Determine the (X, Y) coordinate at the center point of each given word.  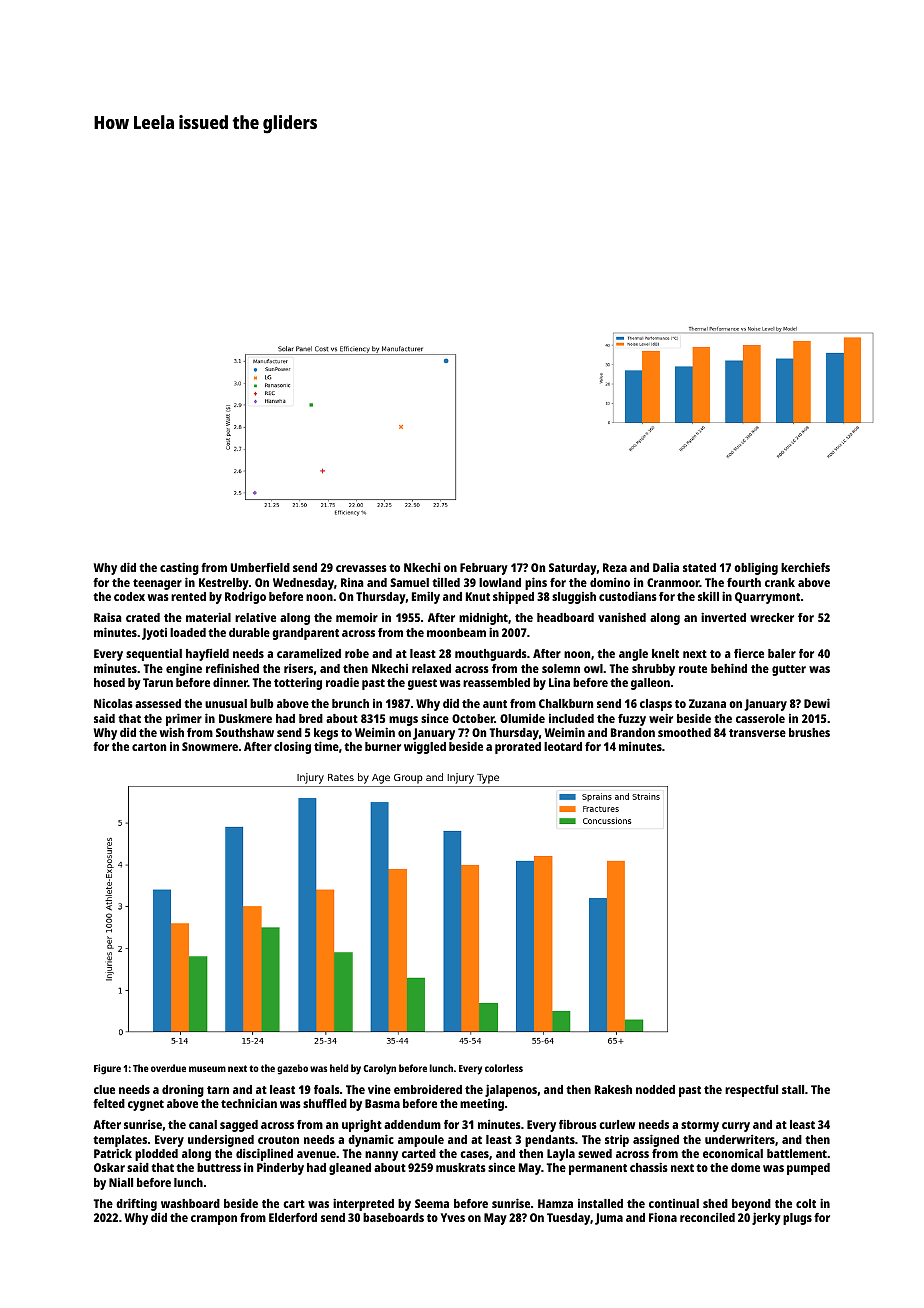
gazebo (292, 1069)
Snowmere (210, 746)
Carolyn (379, 1069)
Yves (453, 1217)
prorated (518, 748)
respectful (751, 1091)
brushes (809, 732)
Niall (121, 1182)
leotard (563, 746)
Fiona (663, 1217)
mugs (403, 721)
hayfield (207, 655)
